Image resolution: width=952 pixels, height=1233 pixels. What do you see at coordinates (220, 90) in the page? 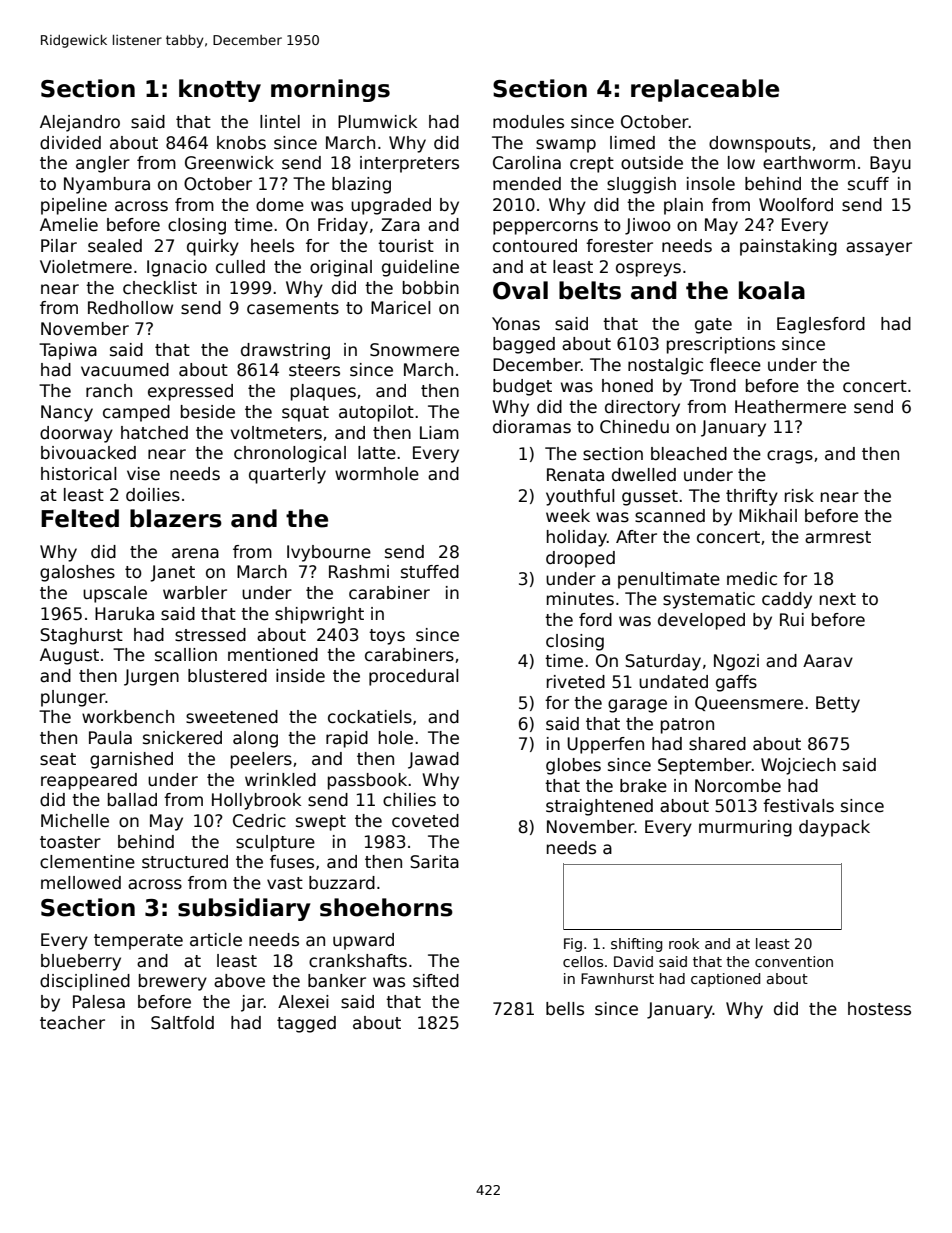
I see `knotty` at bounding box center [220, 90].
